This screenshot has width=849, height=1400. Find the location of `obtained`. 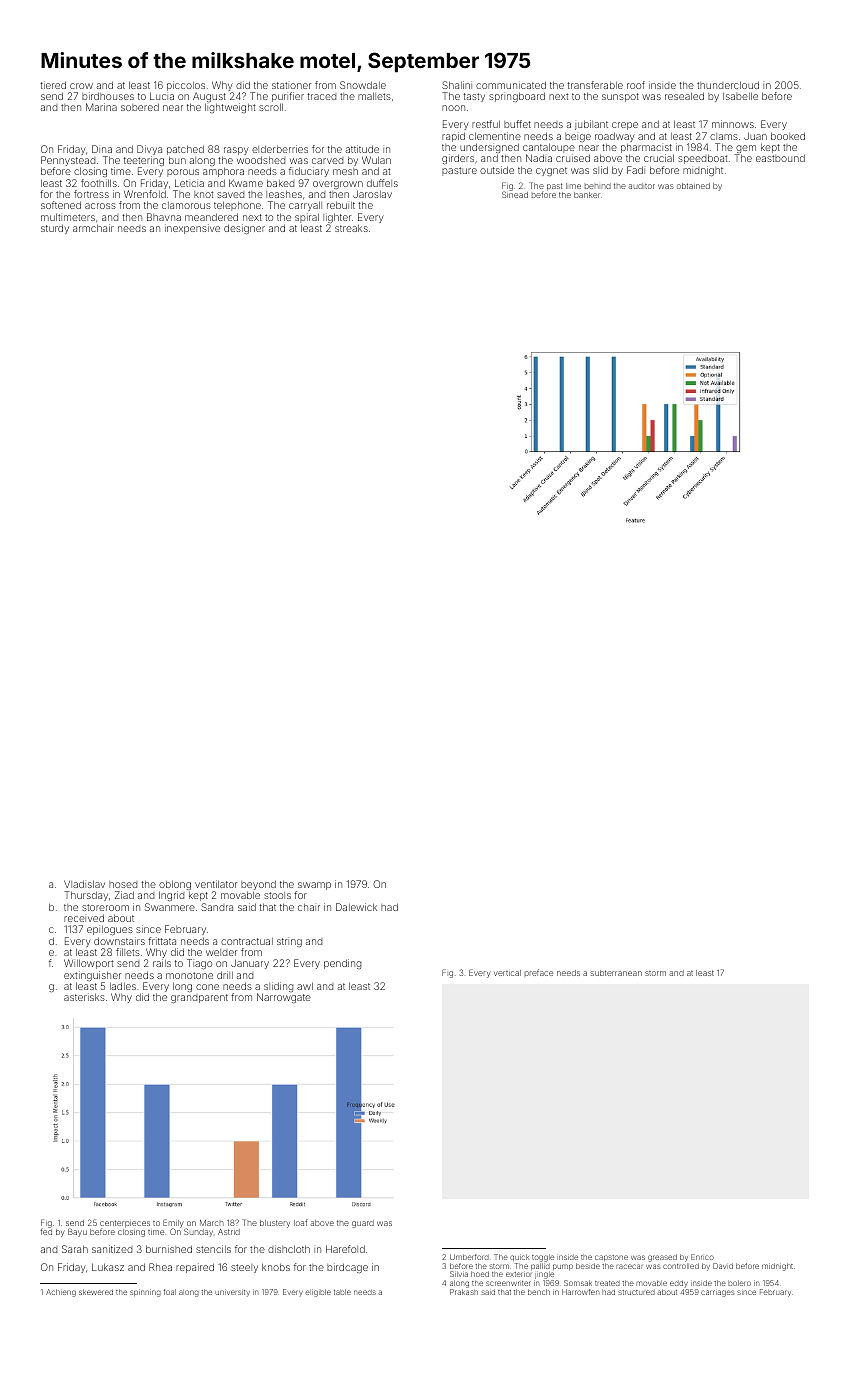

obtained is located at coordinates (693, 186).
